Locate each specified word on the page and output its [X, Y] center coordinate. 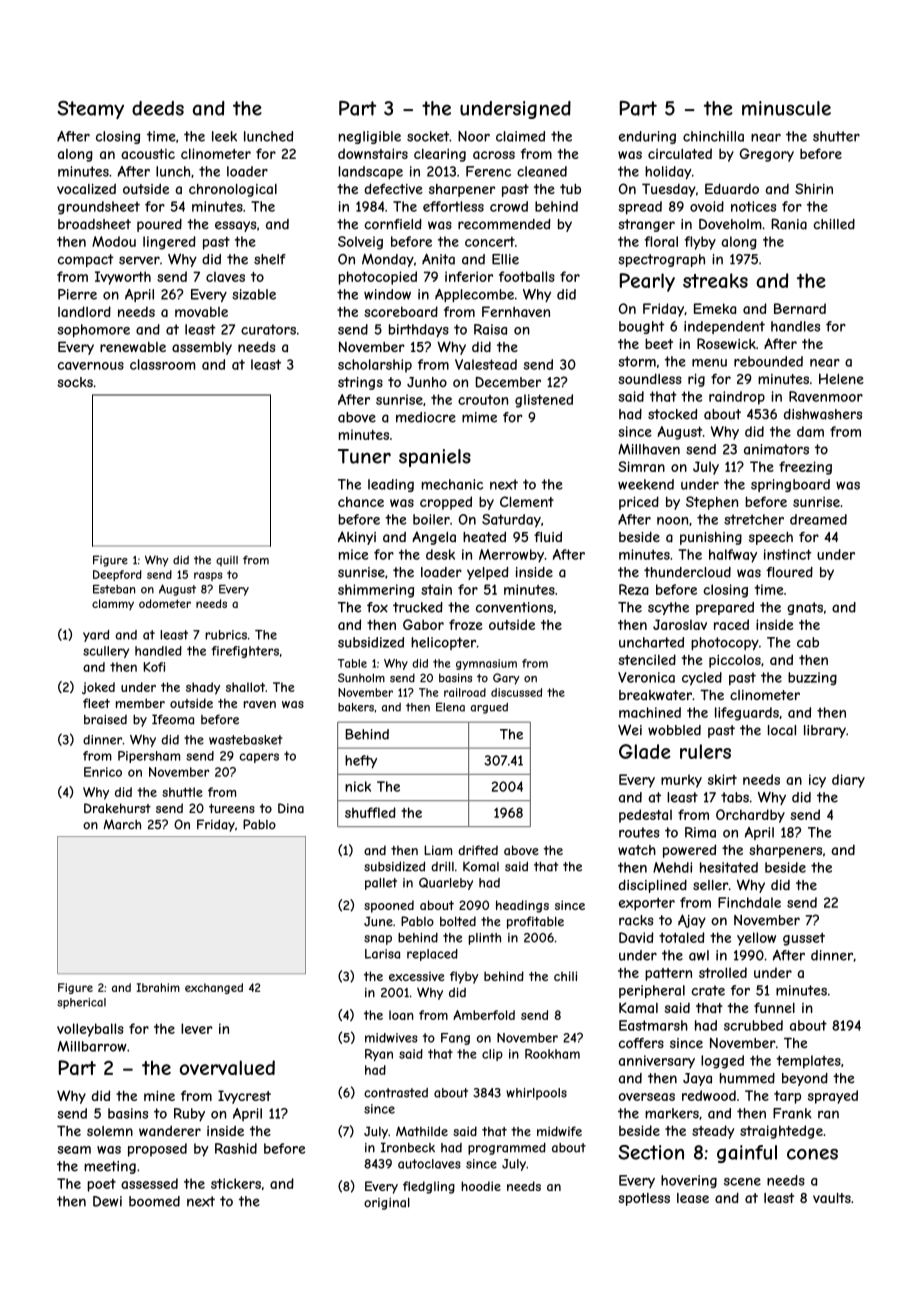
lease [693, 1198]
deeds [158, 108]
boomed [154, 1201]
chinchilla [713, 136]
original [387, 1204]
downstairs [373, 153]
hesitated [729, 867]
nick [358, 786]
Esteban [114, 589]
